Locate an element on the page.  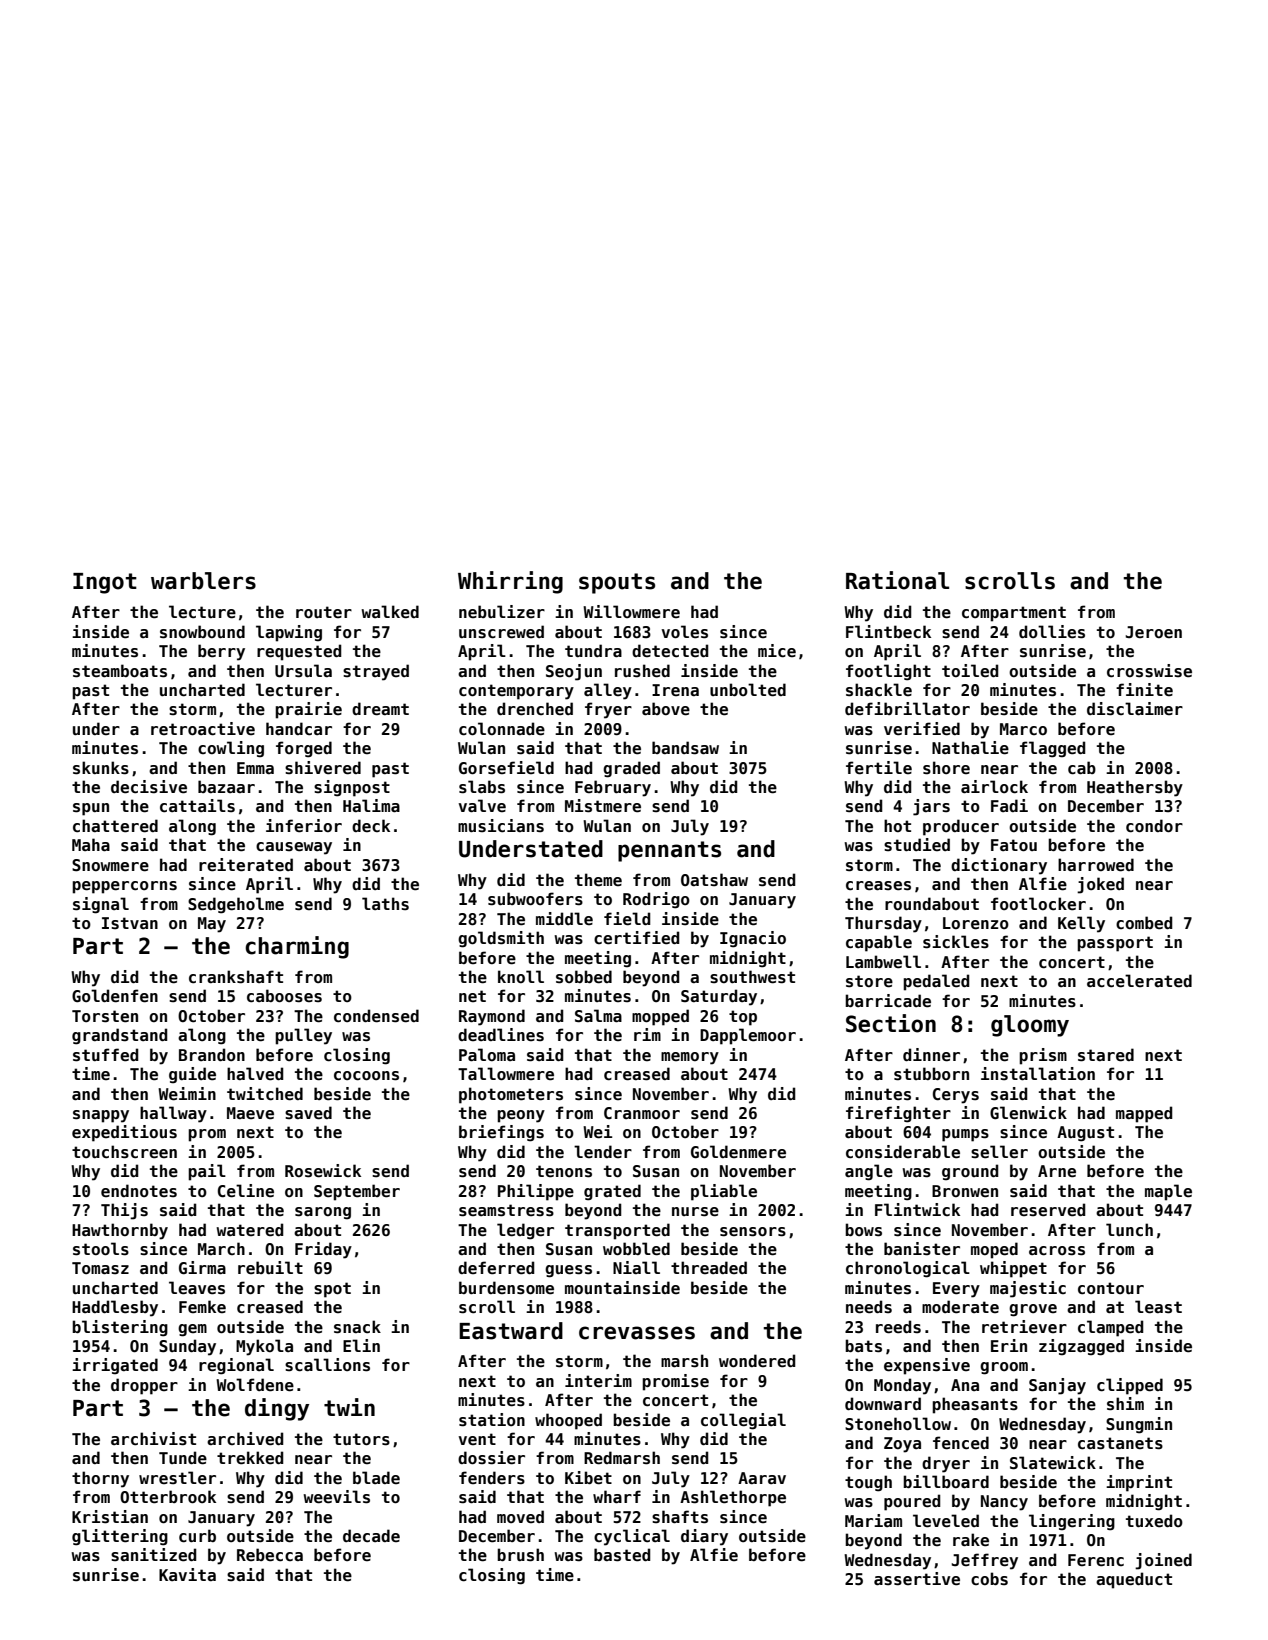
brush is located at coordinates (520, 1555).
